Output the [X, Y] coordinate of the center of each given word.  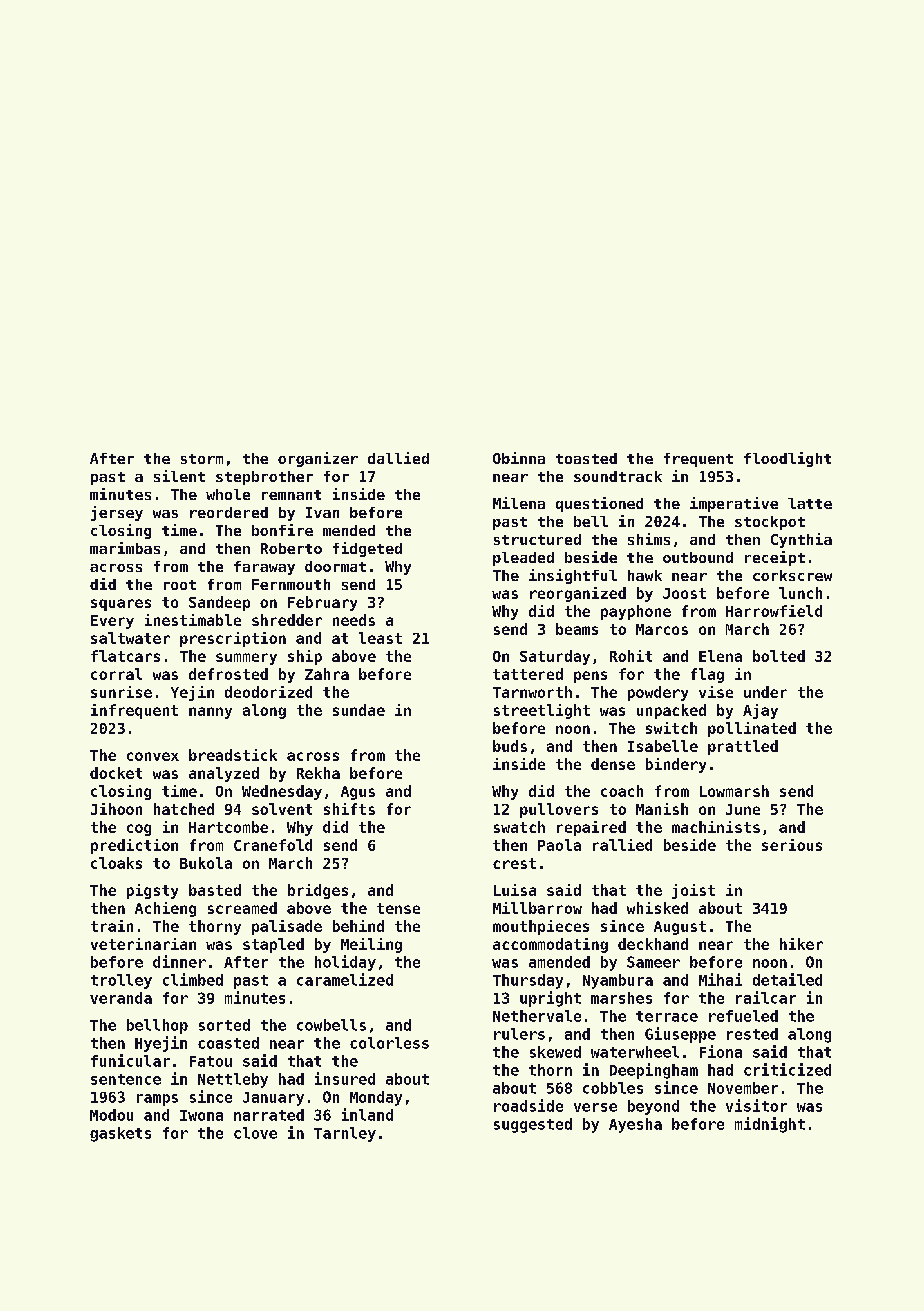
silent [179, 476]
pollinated [752, 729]
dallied [398, 458]
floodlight [787, 459]
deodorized [268, 692]
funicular [130, 1060]
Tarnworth [532, 692]
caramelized [345, 979]
